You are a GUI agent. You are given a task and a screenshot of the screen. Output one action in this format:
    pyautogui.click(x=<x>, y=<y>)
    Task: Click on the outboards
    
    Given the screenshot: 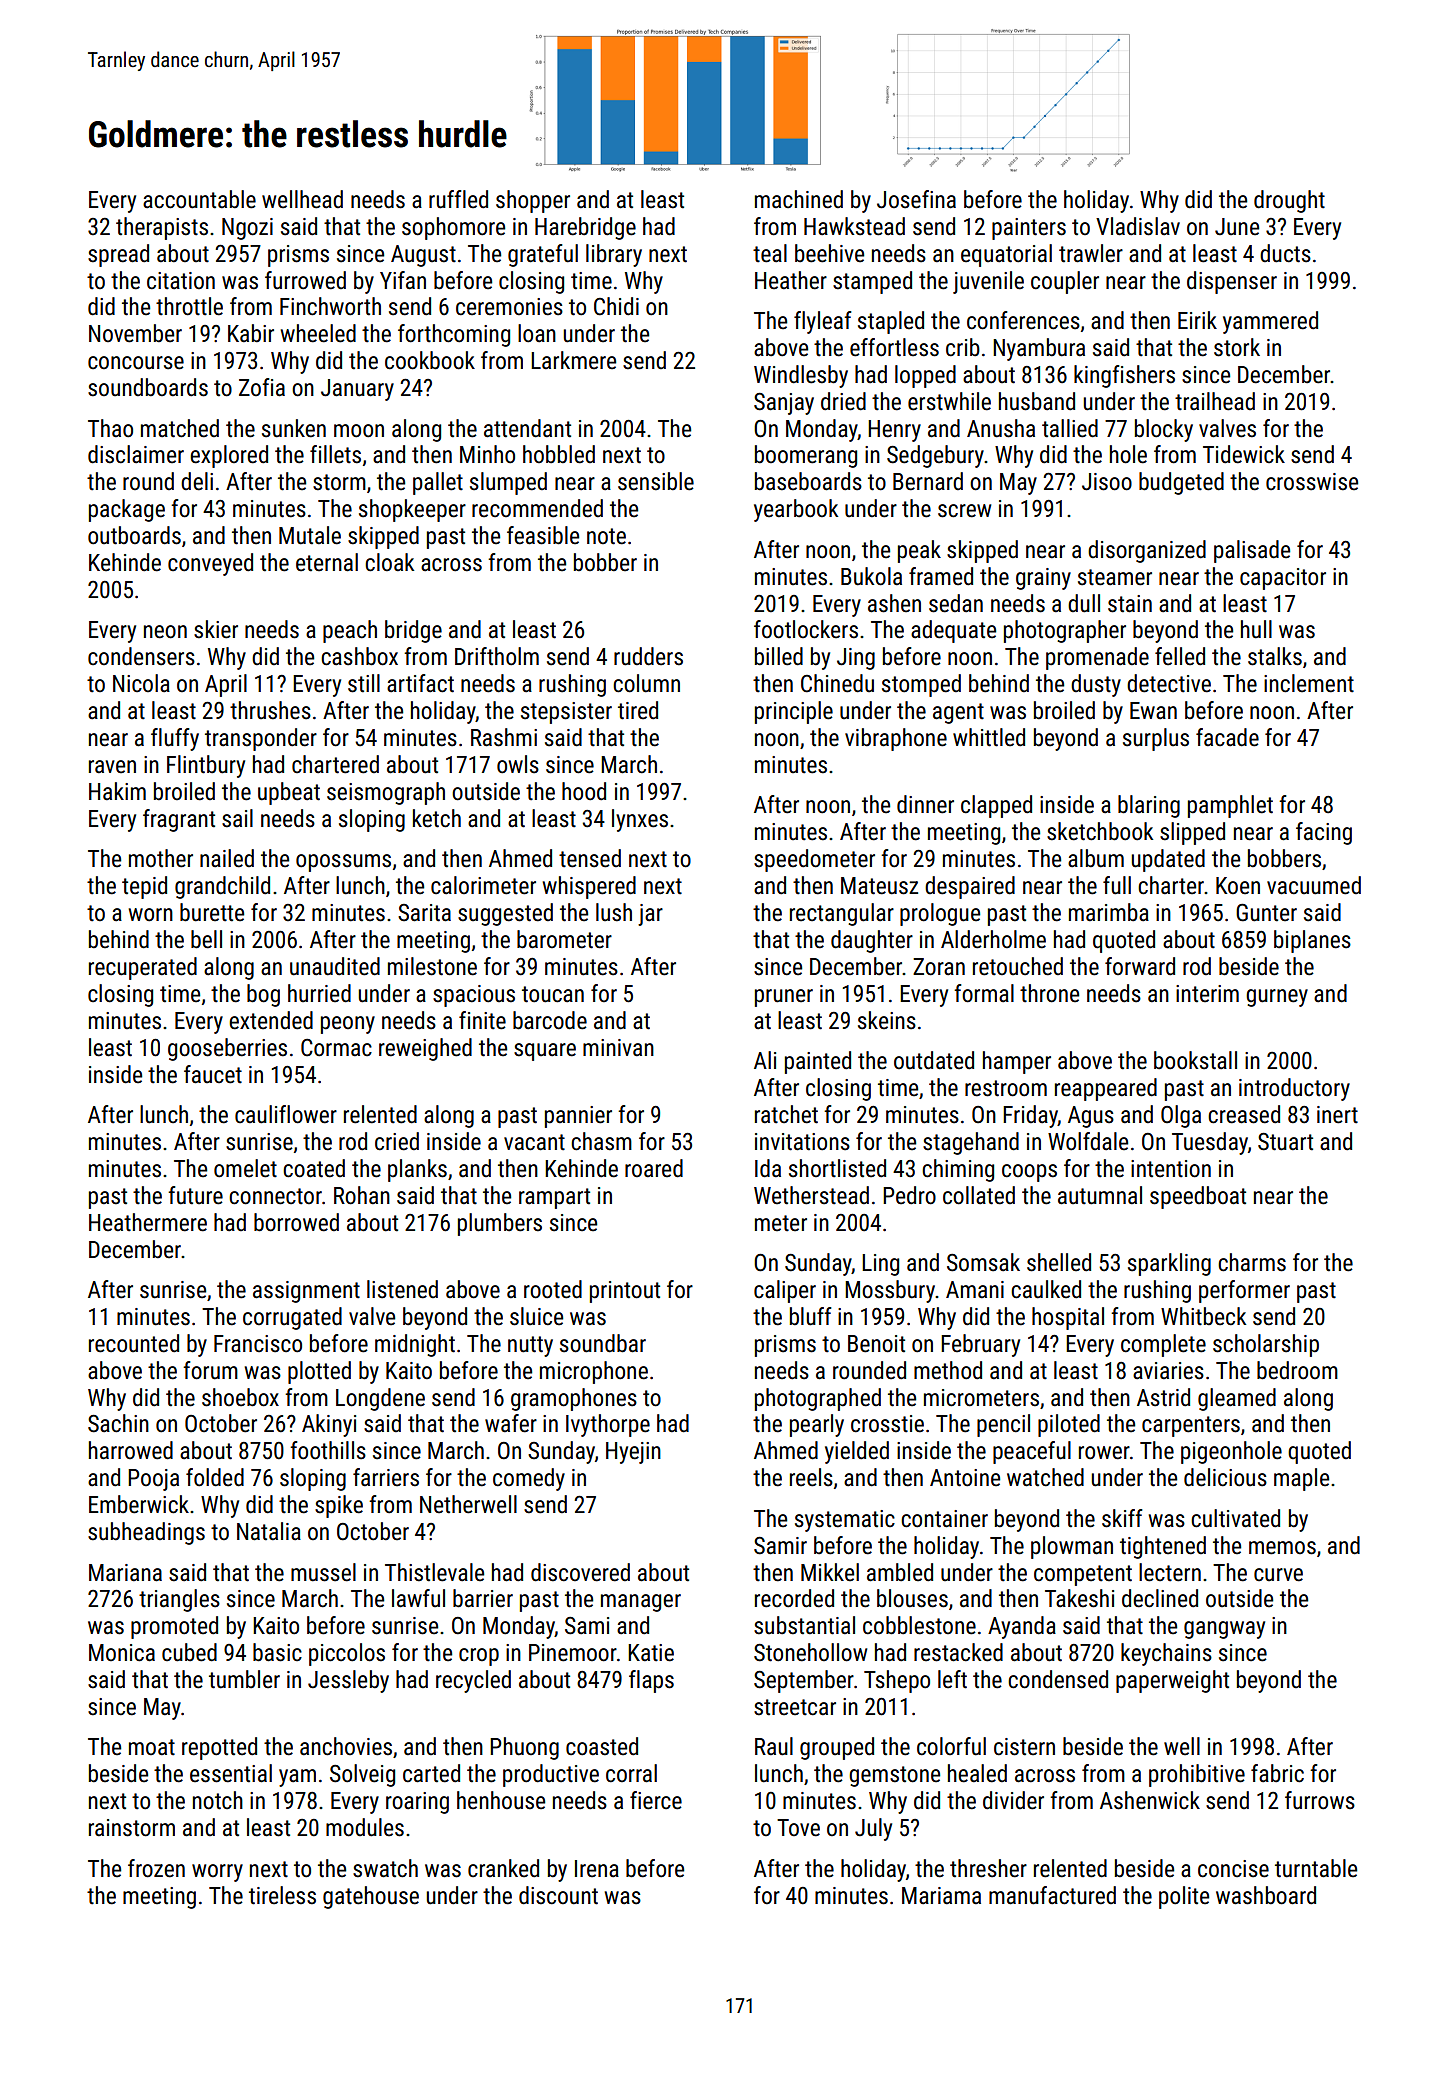 What is the action you would take?
    pyautogui.click(x=134, y=535)
